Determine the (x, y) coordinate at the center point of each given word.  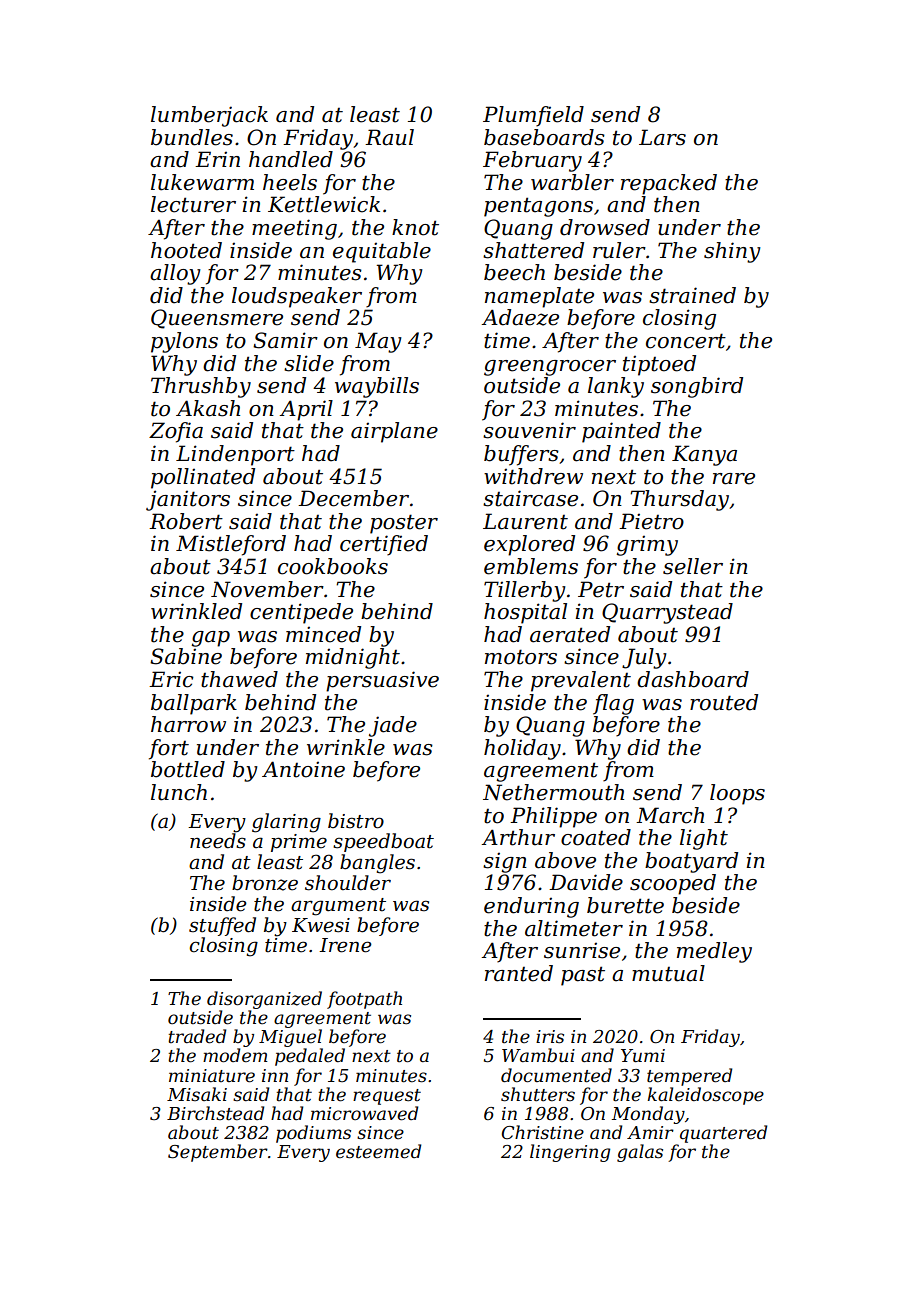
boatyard (691, 862)
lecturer (193, 204)
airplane (394, 432)
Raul (389, 137)
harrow (188, 724)
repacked (669, 184)
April (306, 410)
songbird (697, 387)
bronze (265, 883)
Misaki (197, 1094)
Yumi (643, 1055)
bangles (377, 864)
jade (393, 726)
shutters (538, 1094)
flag (613, 704)
